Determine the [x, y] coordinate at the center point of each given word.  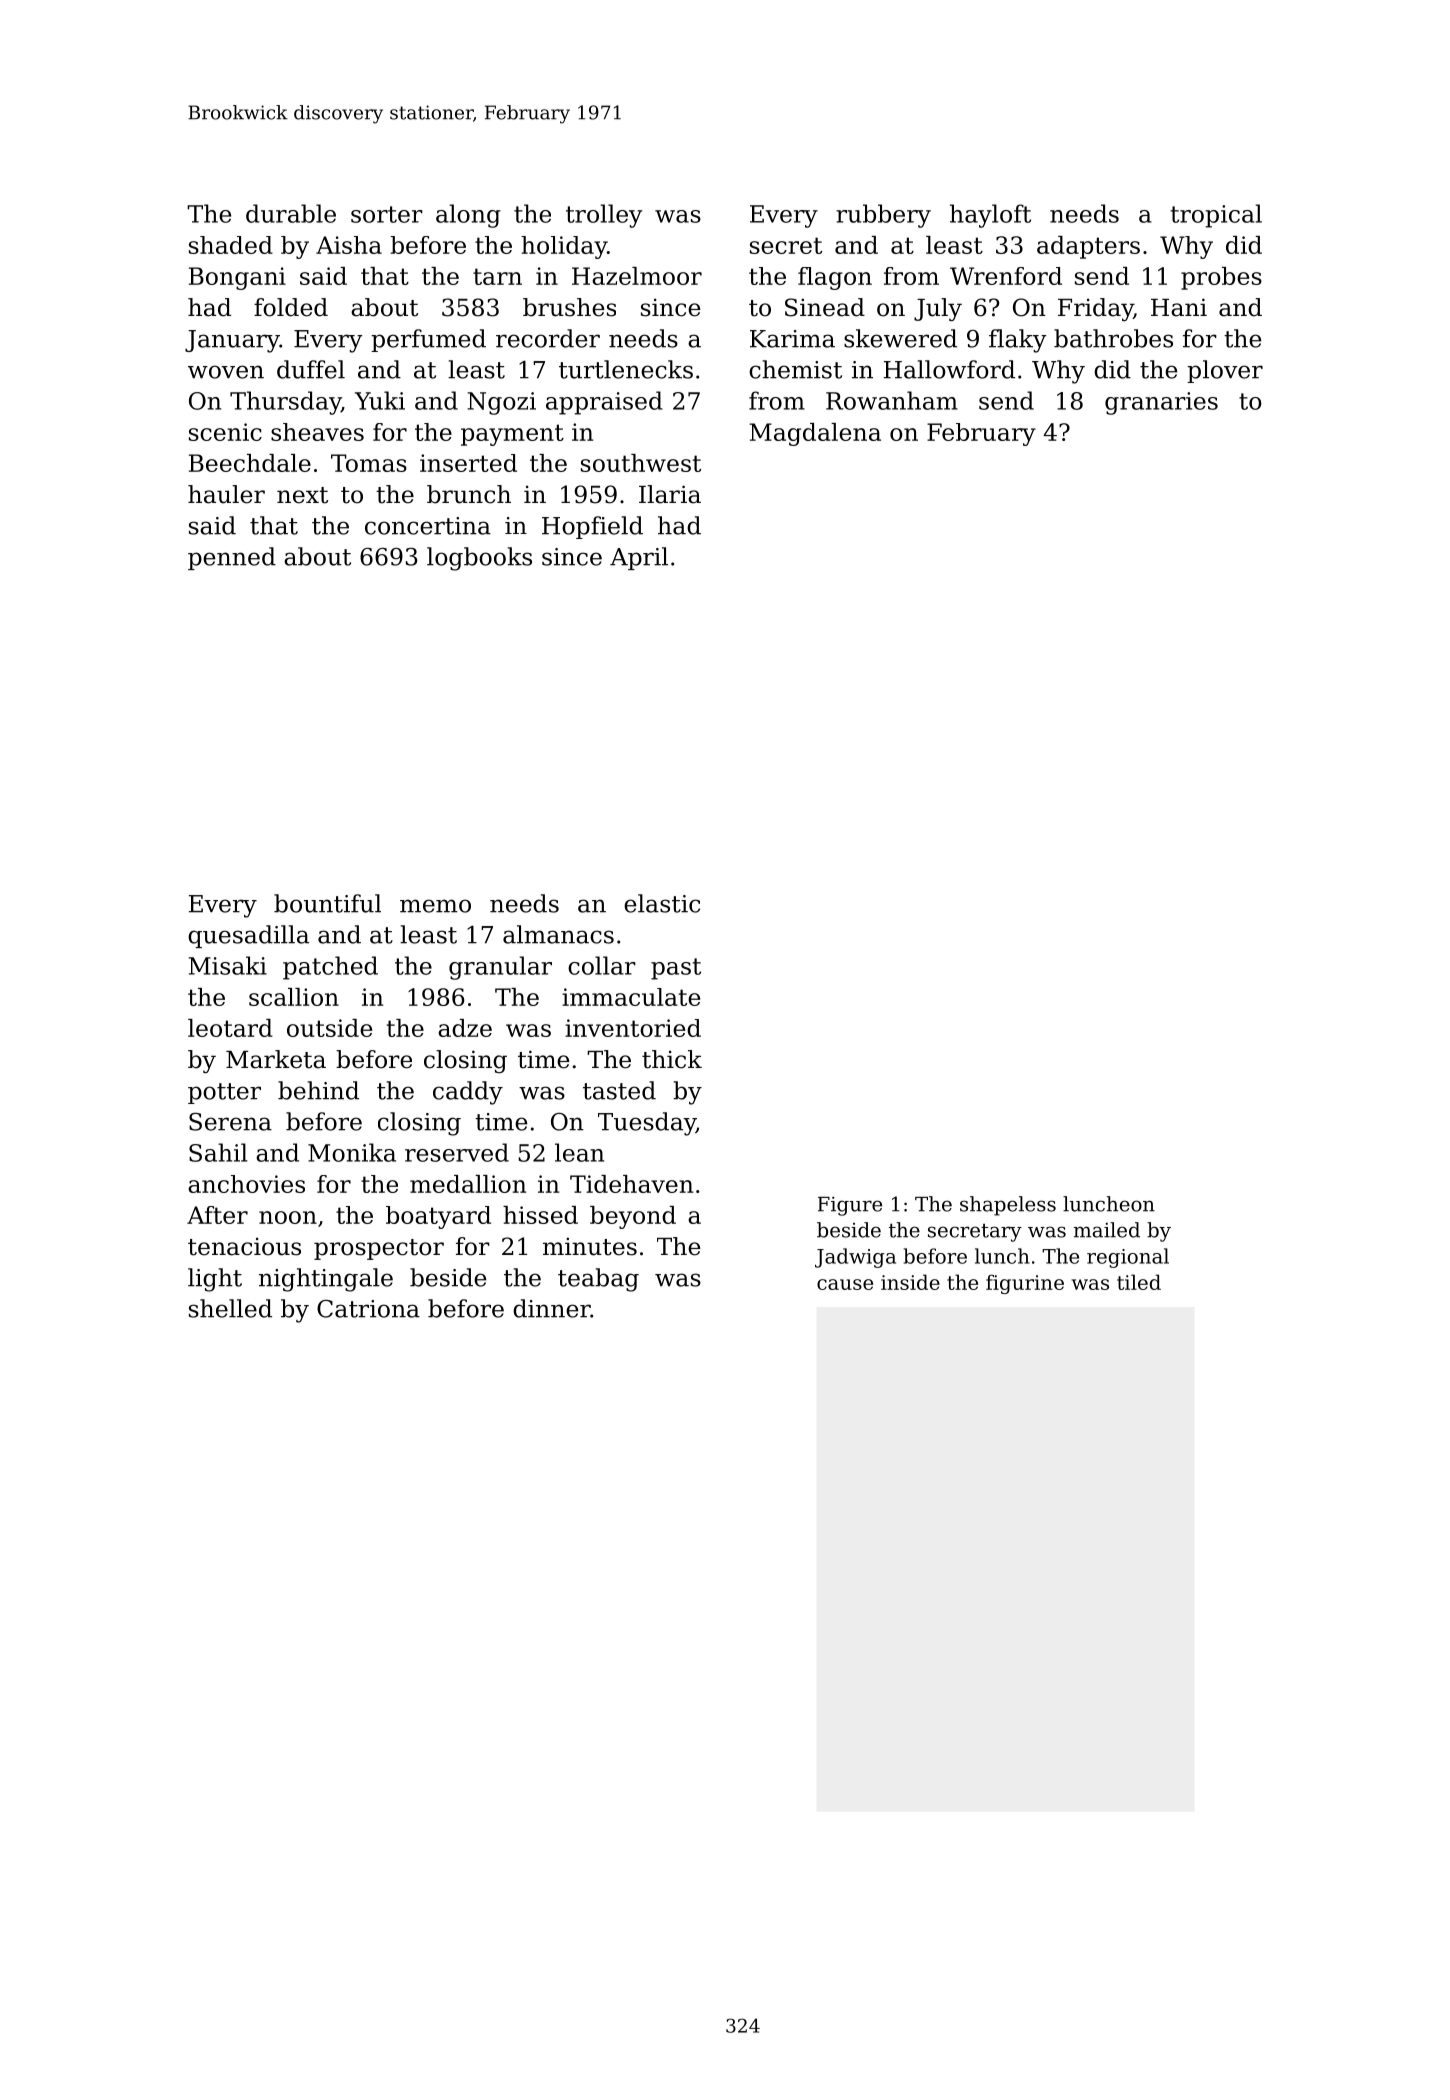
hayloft [990, 216]
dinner [552, 1308]
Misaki [228, 965]
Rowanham [892, 400]
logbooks [479, 559]
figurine [1025, 1284]
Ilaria [670, 494]
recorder [548, 338]
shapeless [1008, 1206]
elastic [662, 903]
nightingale [326, 1280]
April [639, 558]
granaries [1161, 403]
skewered [900, 338]
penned [232, 558]
